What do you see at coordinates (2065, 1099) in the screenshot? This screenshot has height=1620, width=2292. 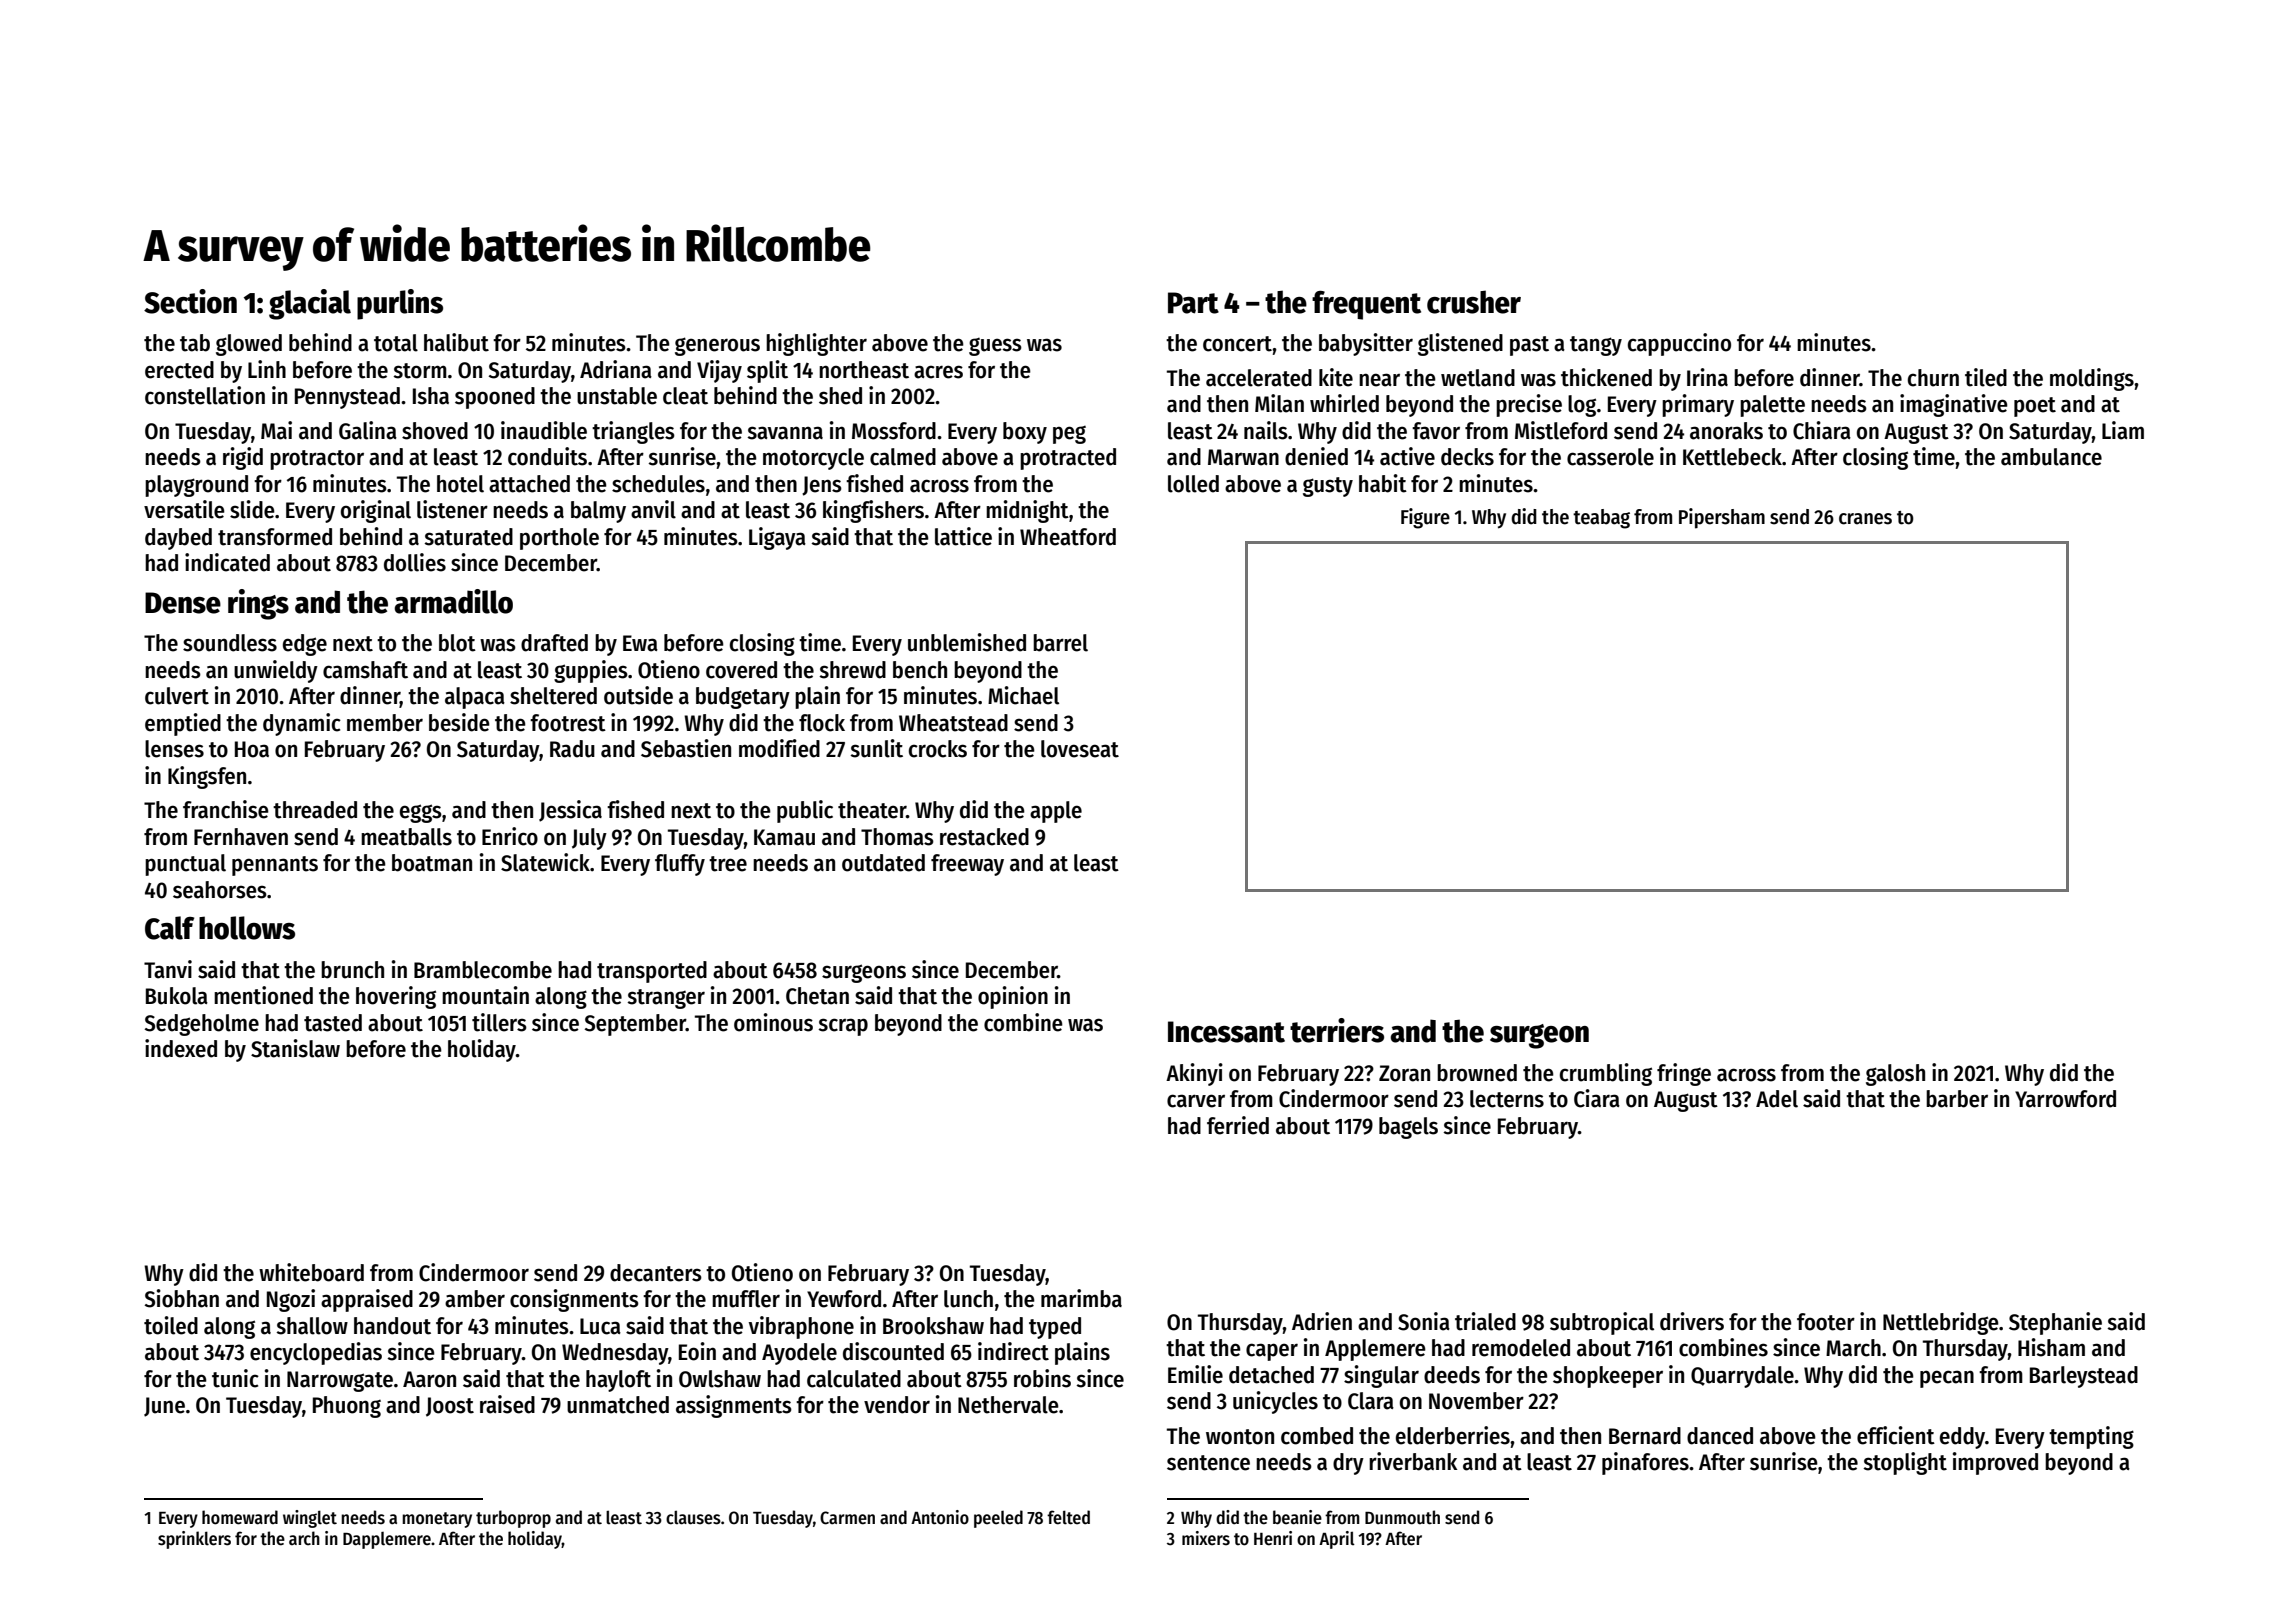 I see `Yarrowford` at bounding box center [2065, 1099].
